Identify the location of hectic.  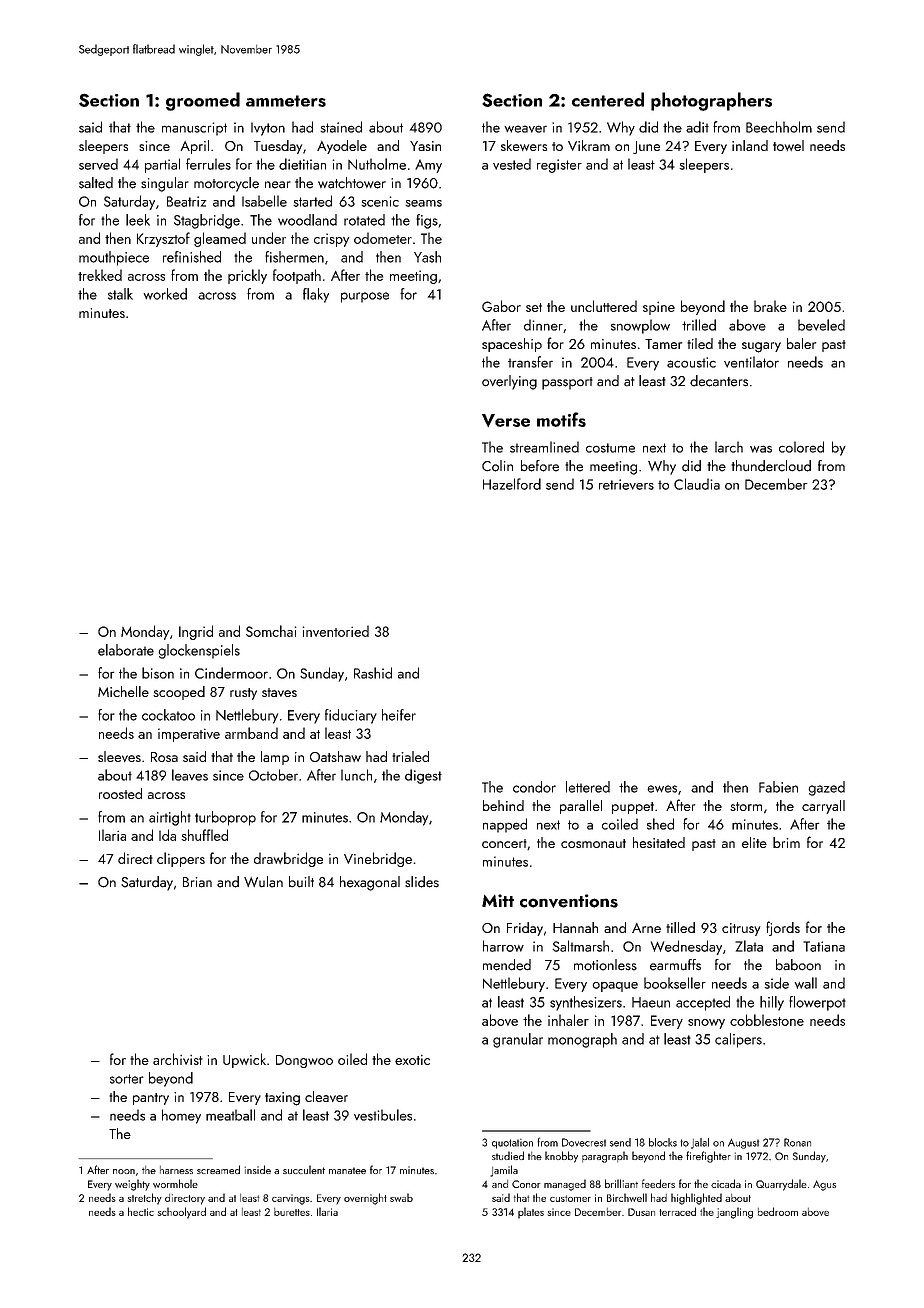
(141, 1211).
